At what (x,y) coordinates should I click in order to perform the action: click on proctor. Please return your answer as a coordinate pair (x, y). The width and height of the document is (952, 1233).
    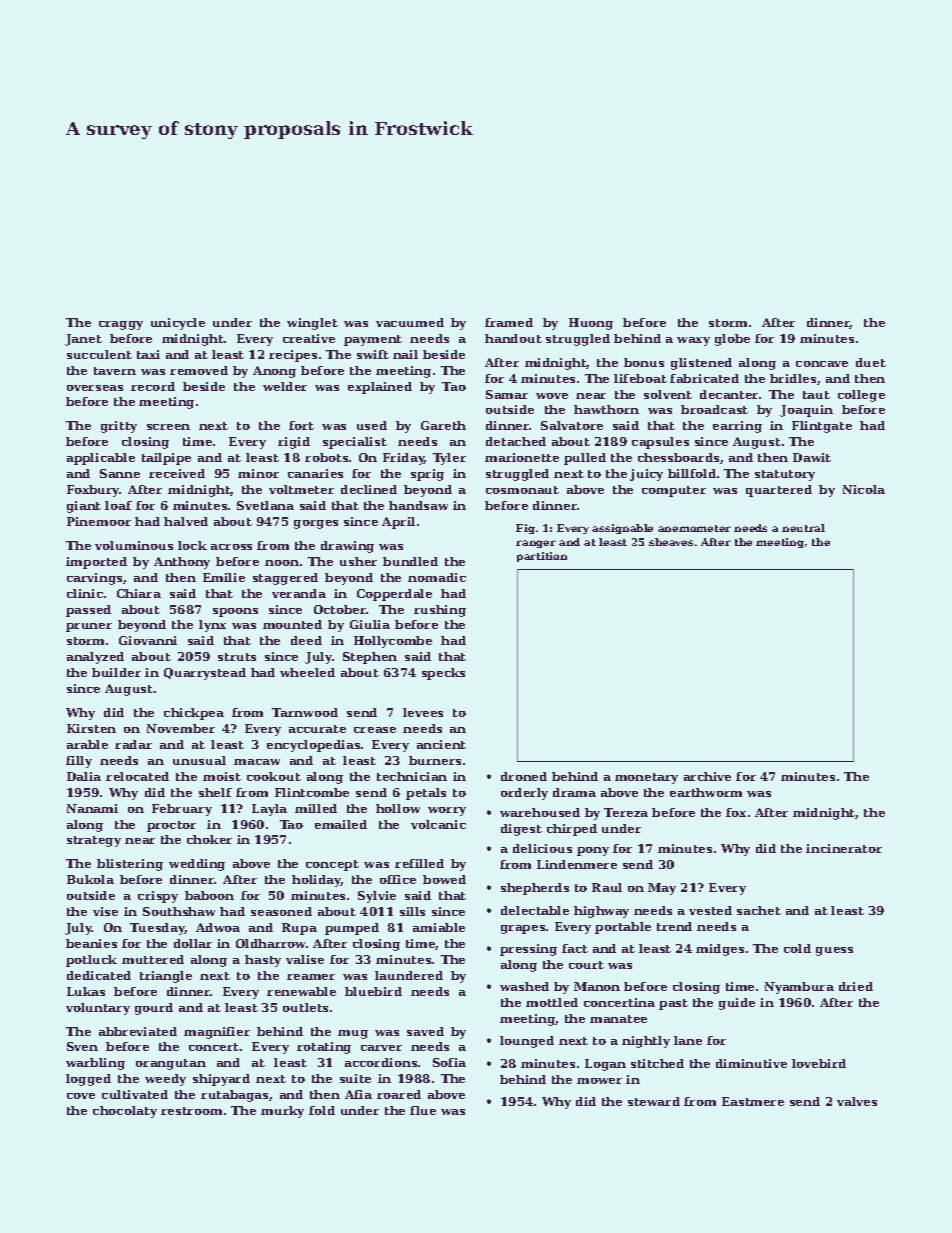
    Looking at the image, I should click on (171, 826).
